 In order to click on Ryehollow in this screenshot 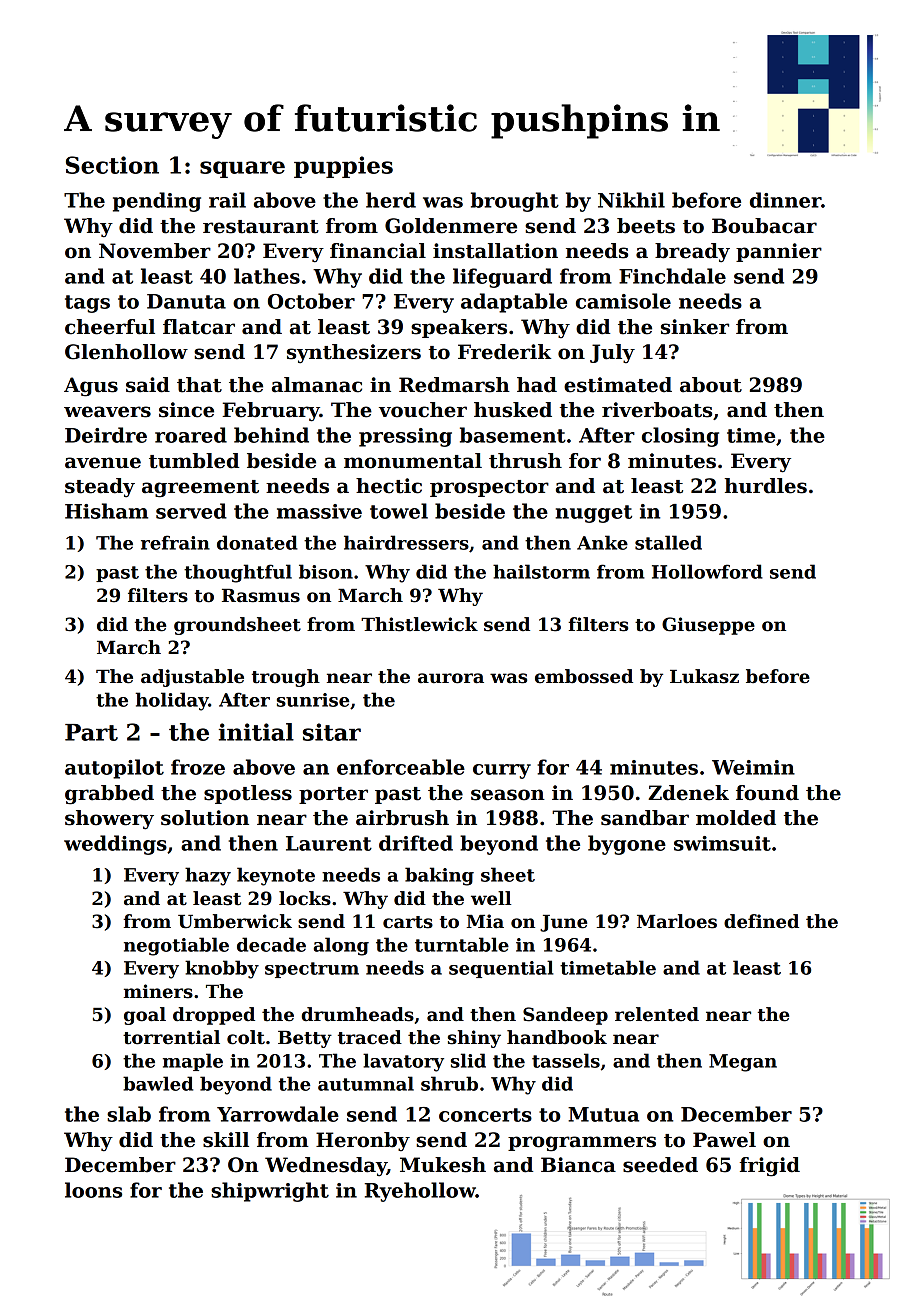, I will do `click(420, 1192)`.
